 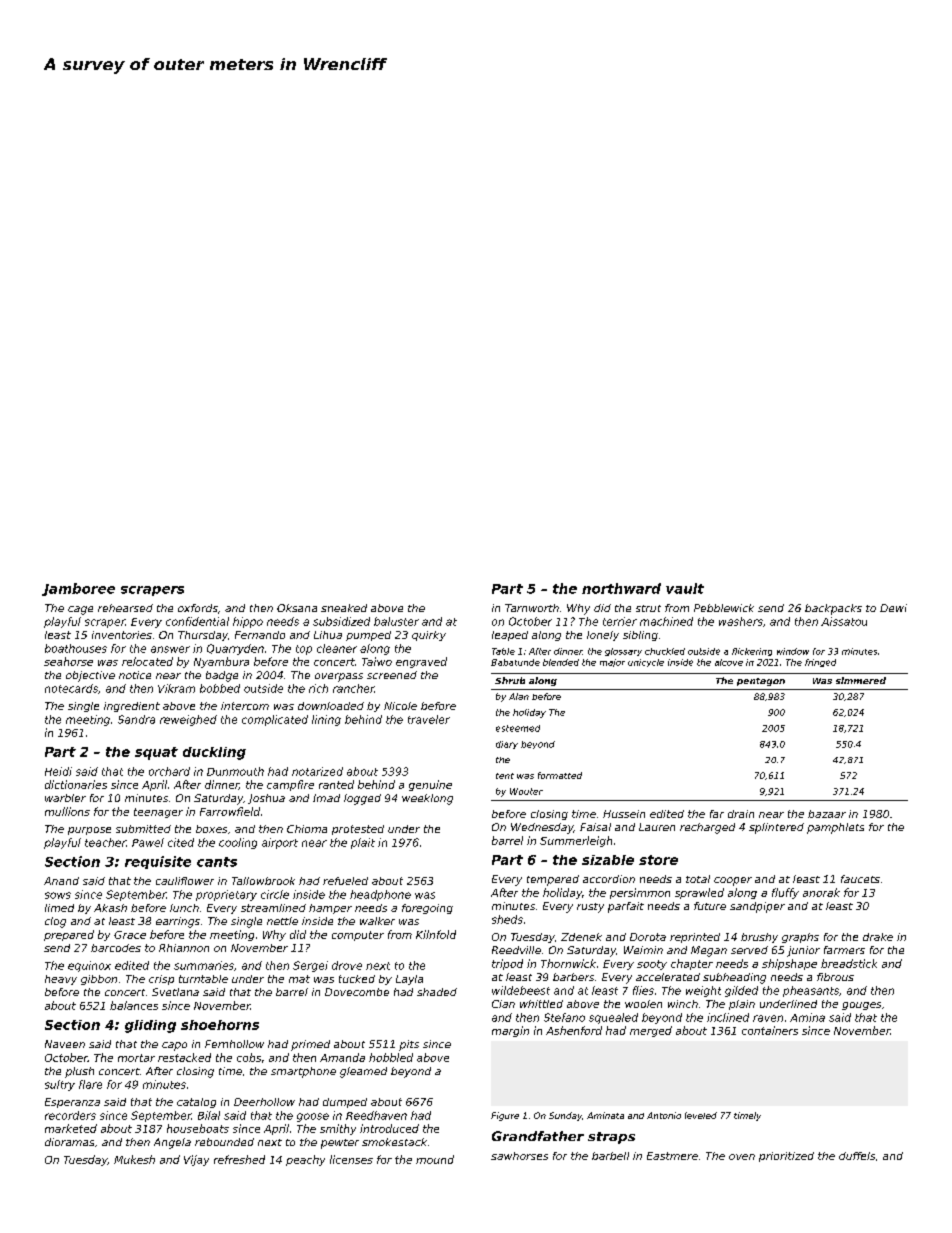 What do you see at coordinates (770, 1030) in the screenshot?
I see `containers` at bounding box center [770, 1030].
